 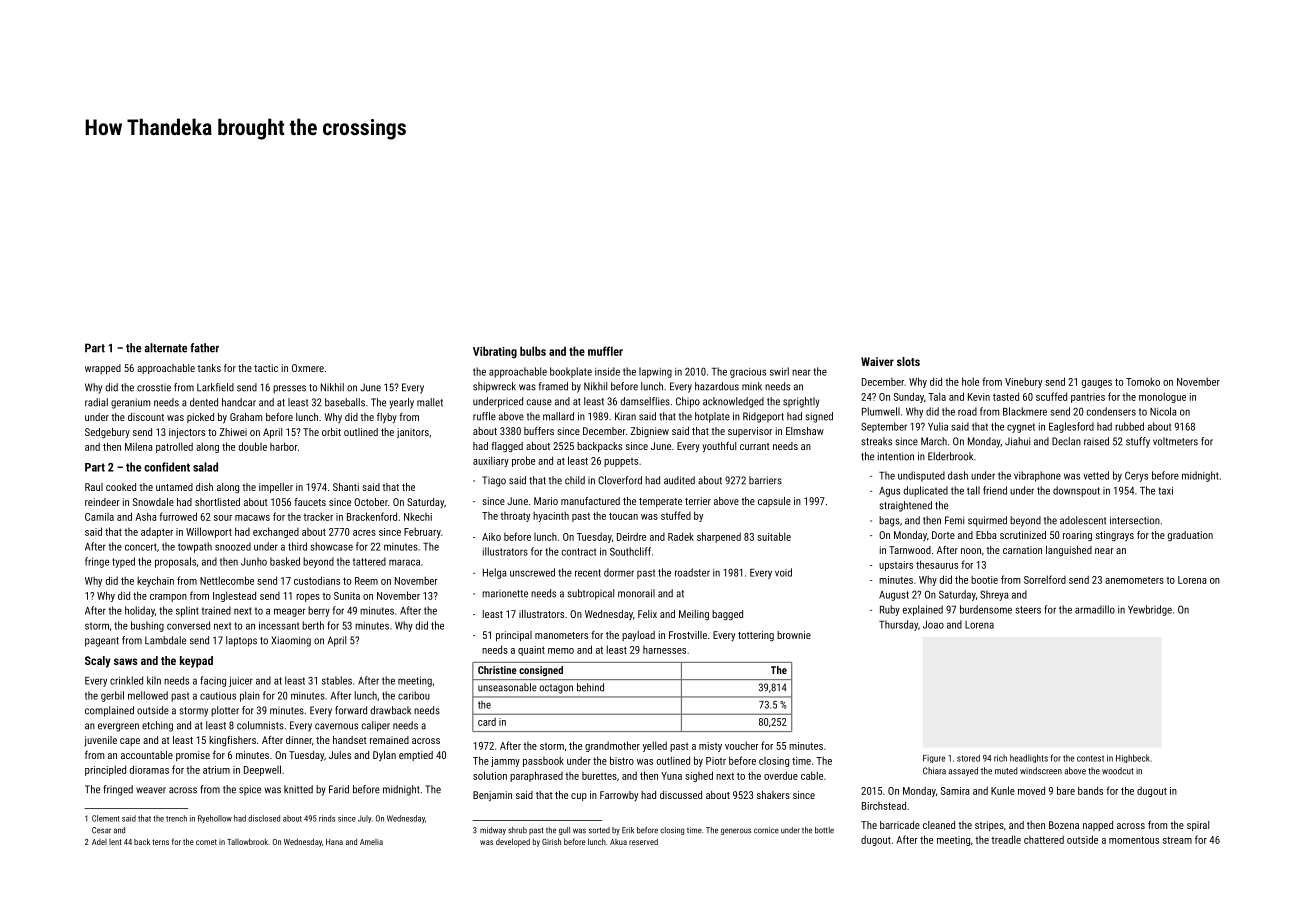 I want to click on dioramas, so click(x=149, y=769).
